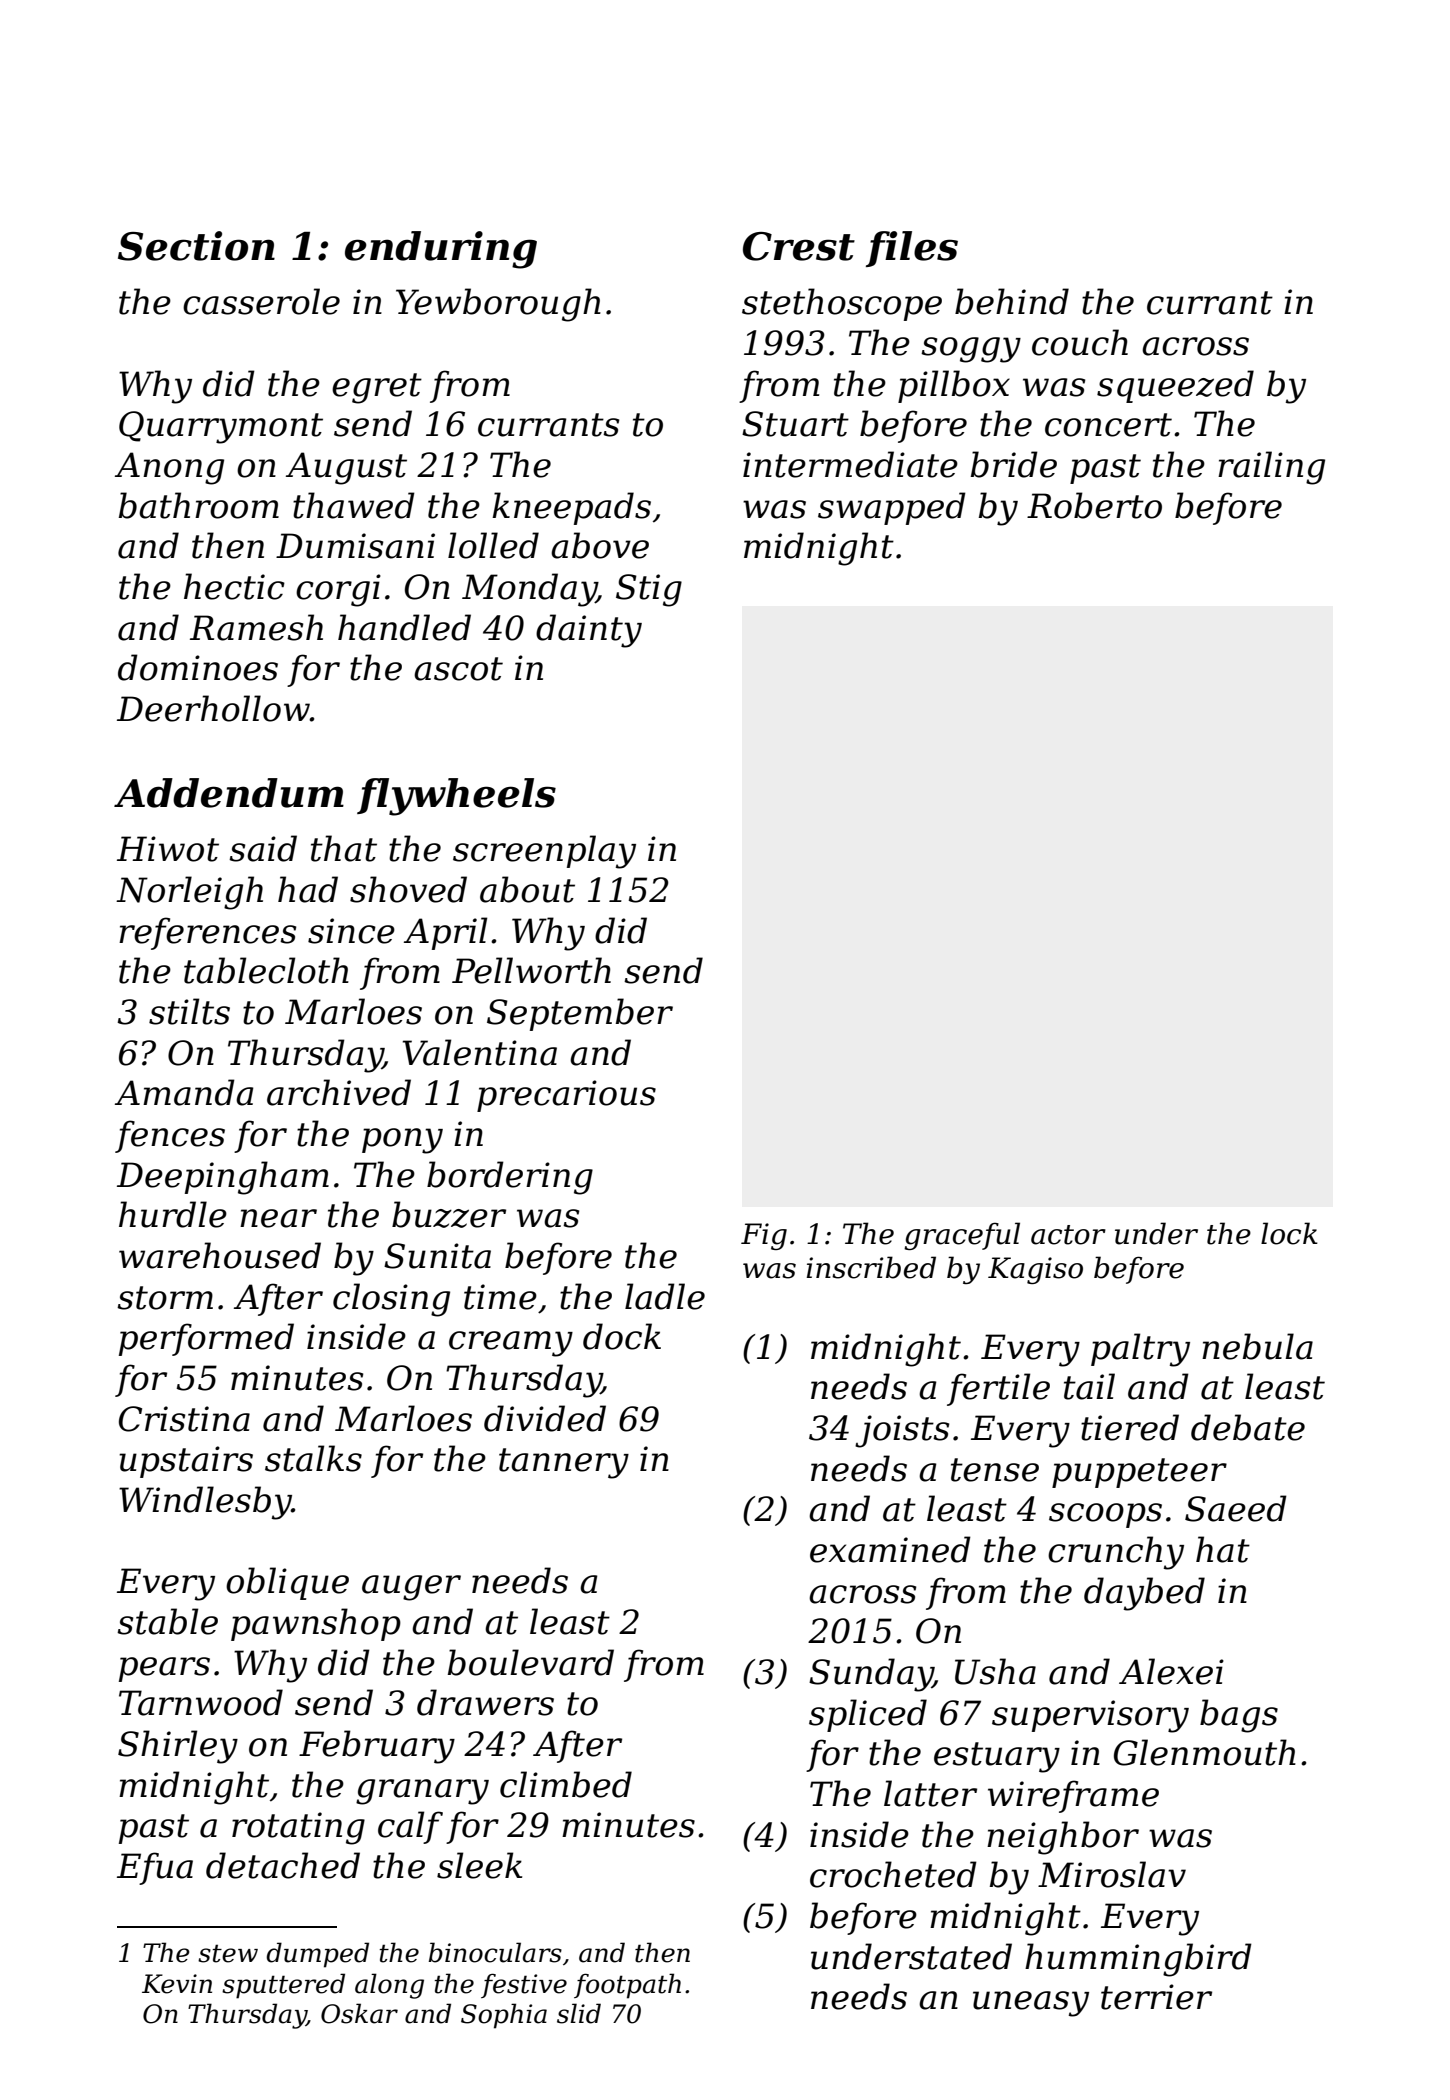 The width and height of the screenshot is (1450, 2100). I want to click on screenplay, so click(544, 852).
